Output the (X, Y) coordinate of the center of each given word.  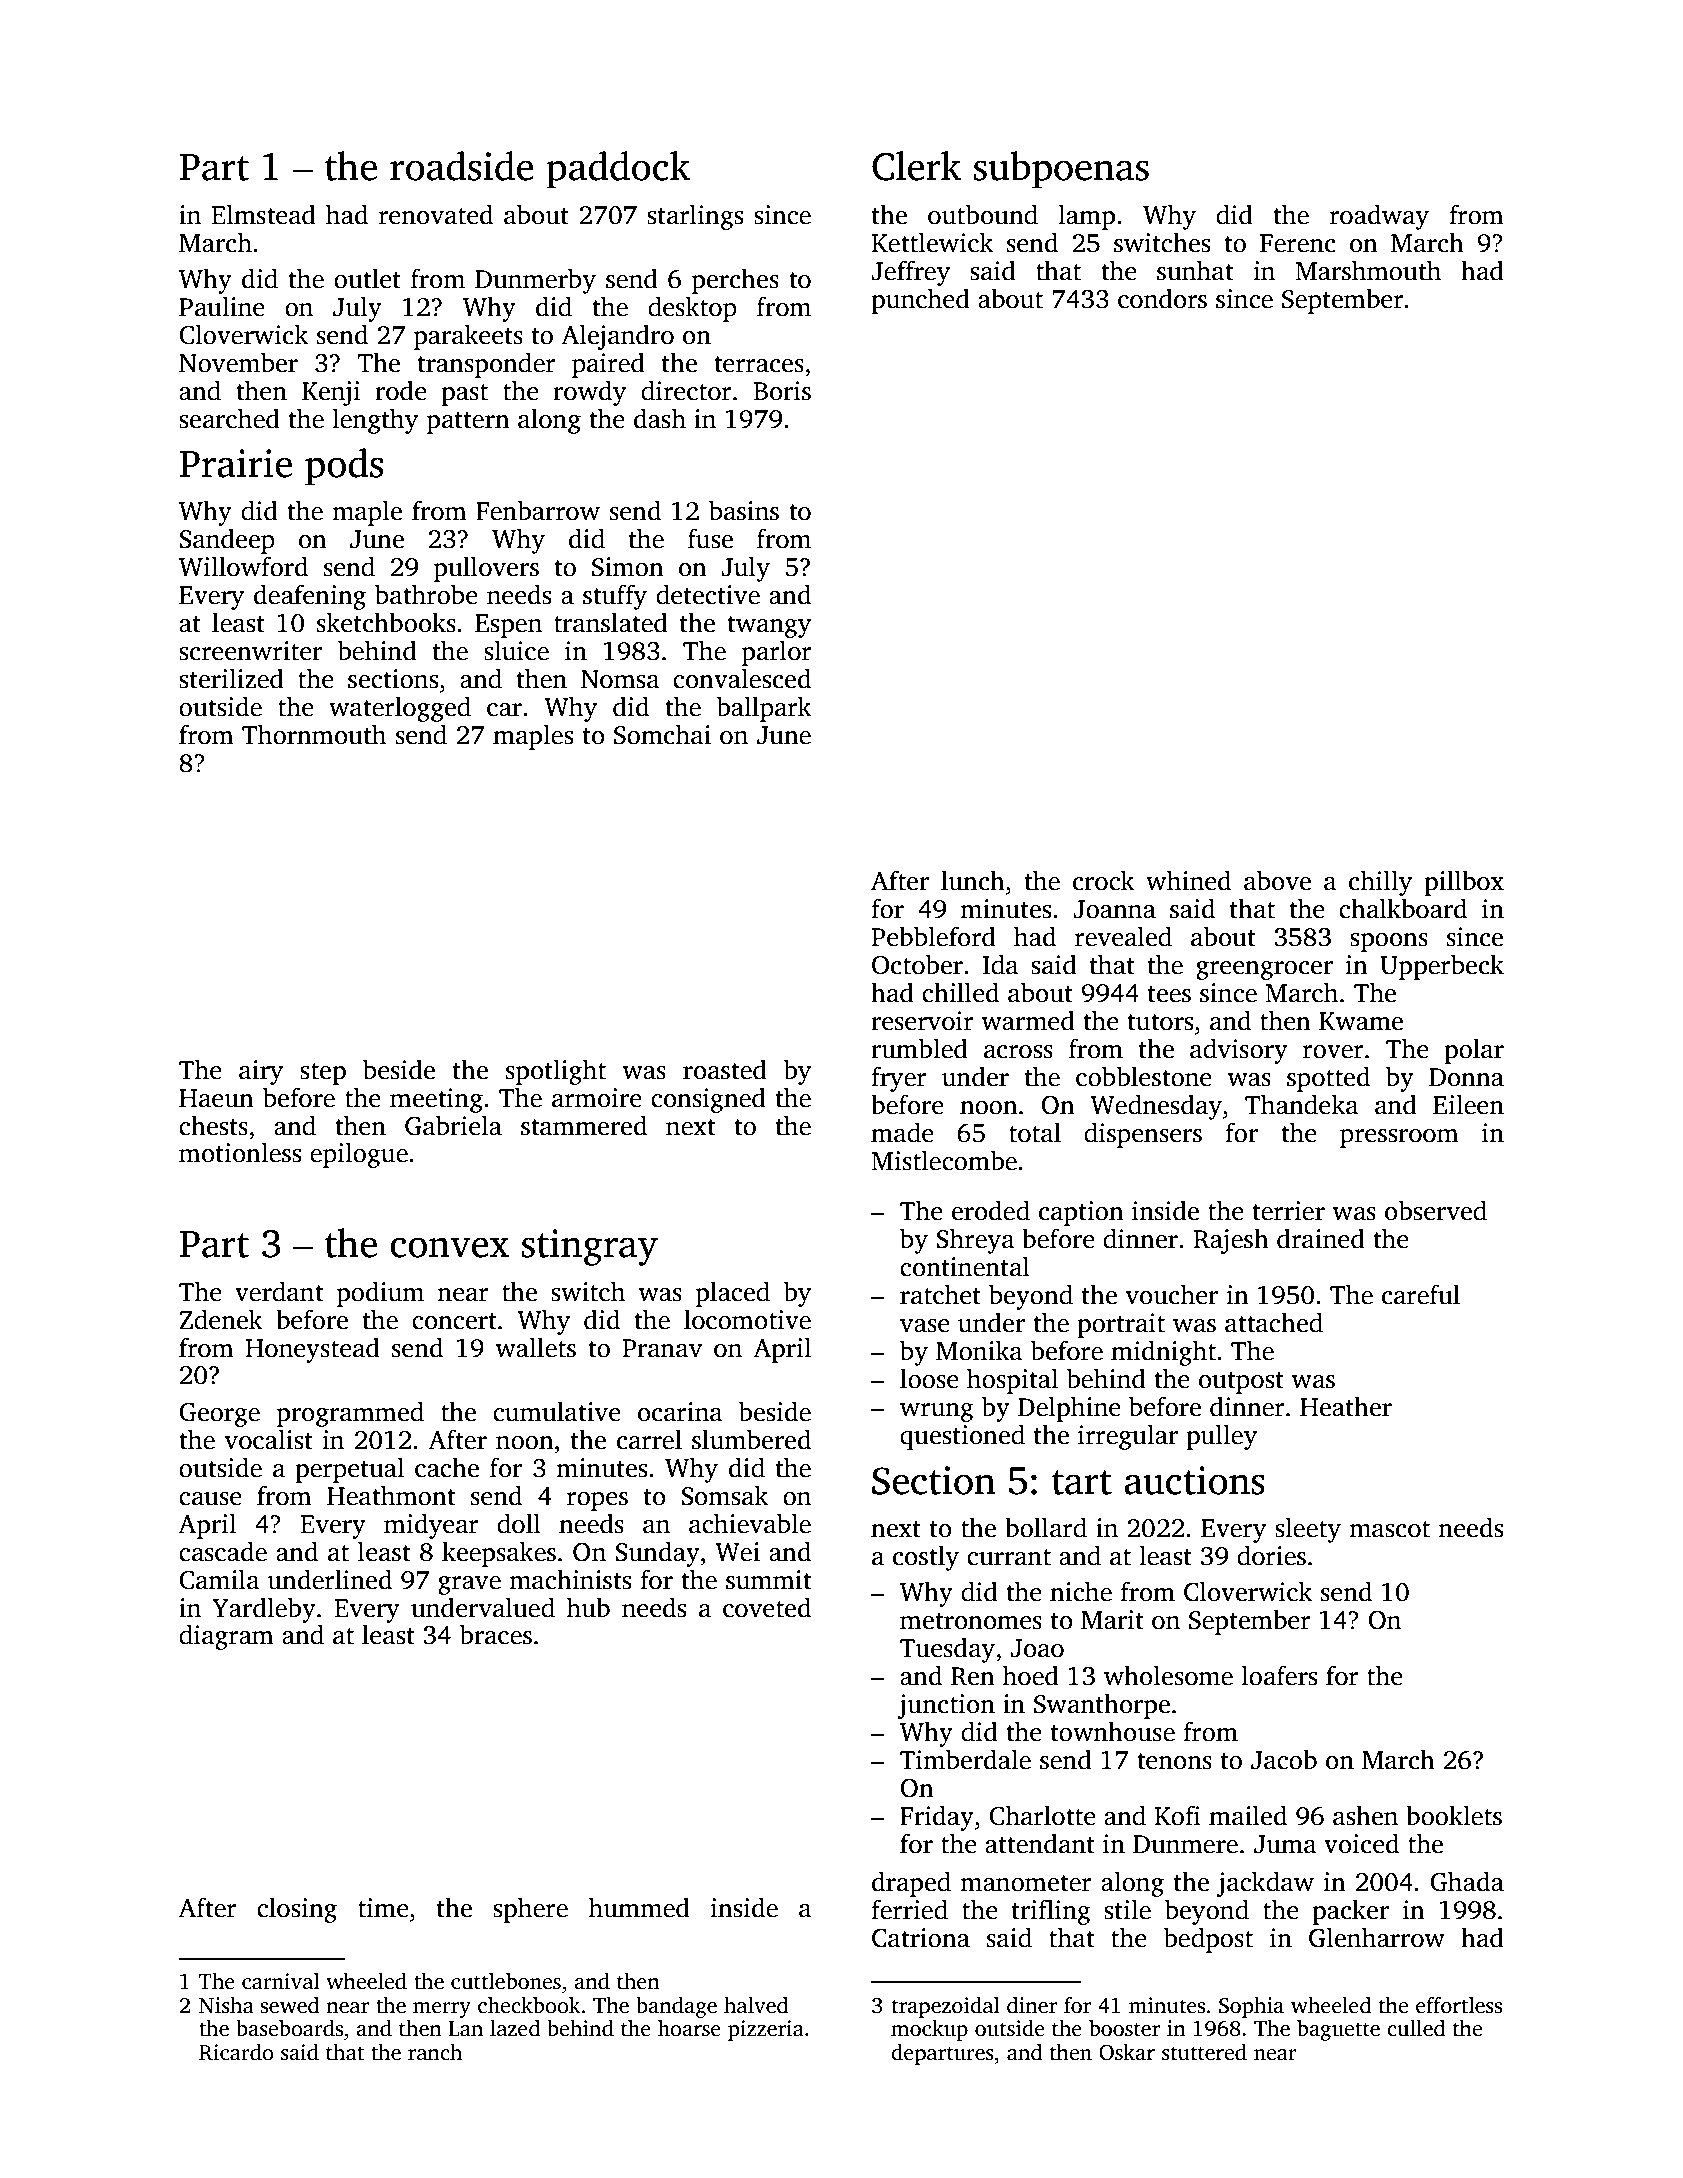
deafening (310, 597)
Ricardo (236, 2052)
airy (261, 1072)
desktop (692, 309)
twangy (769, 627)
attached (1274, 1322)
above (1277, 880)
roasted (725, 1069)
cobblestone (1144, 1076)
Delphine (1069, 1409)
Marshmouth (1368, 270)
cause (210, 1499)
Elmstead (264, 214)
